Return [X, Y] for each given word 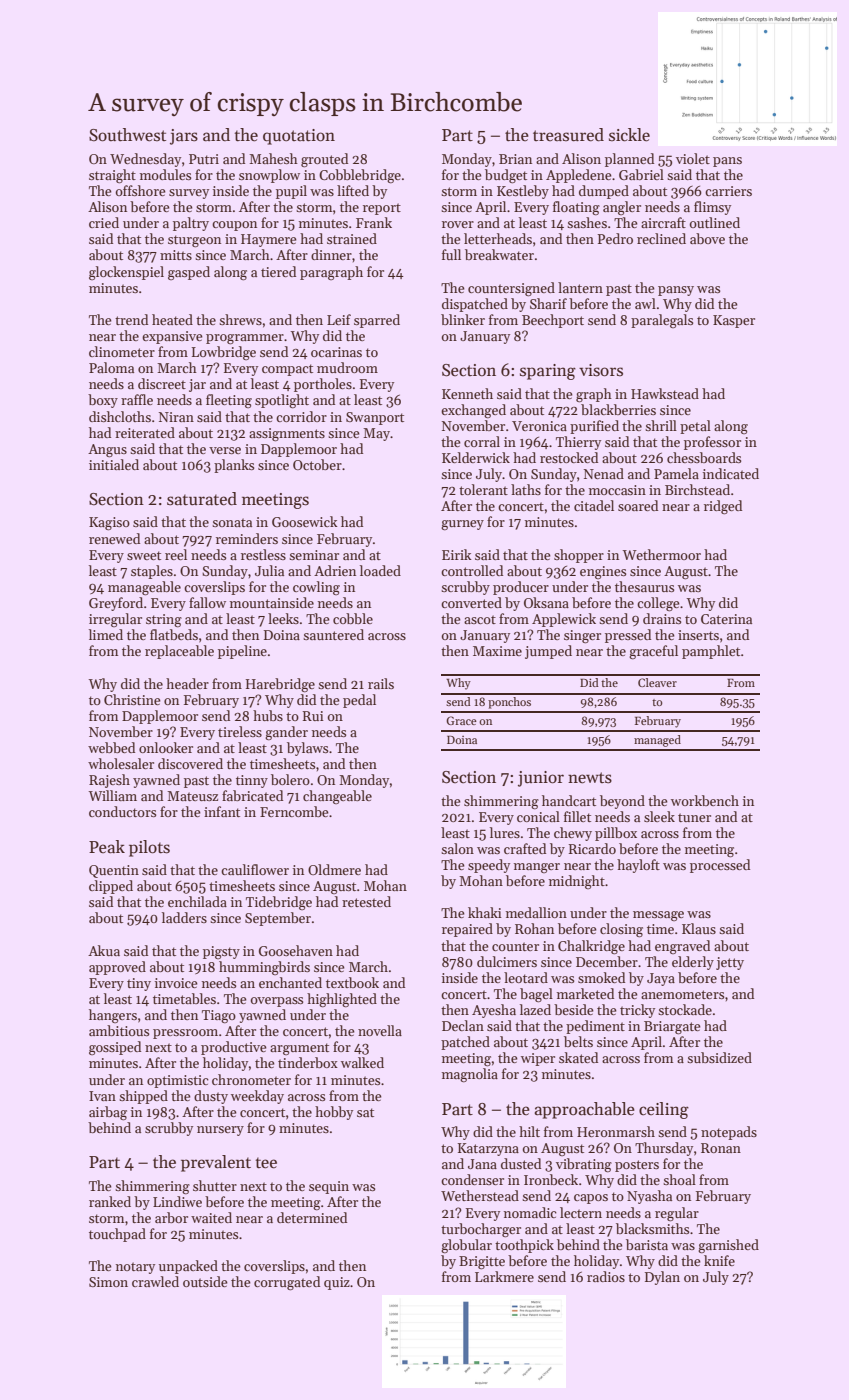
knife [719, 1260]
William [113, 795]
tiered [278, 271]
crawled [155, 1281]
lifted [353, 190]
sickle [629, 135]
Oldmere [334, 869]
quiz [337, 1283]
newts [590, 778]
